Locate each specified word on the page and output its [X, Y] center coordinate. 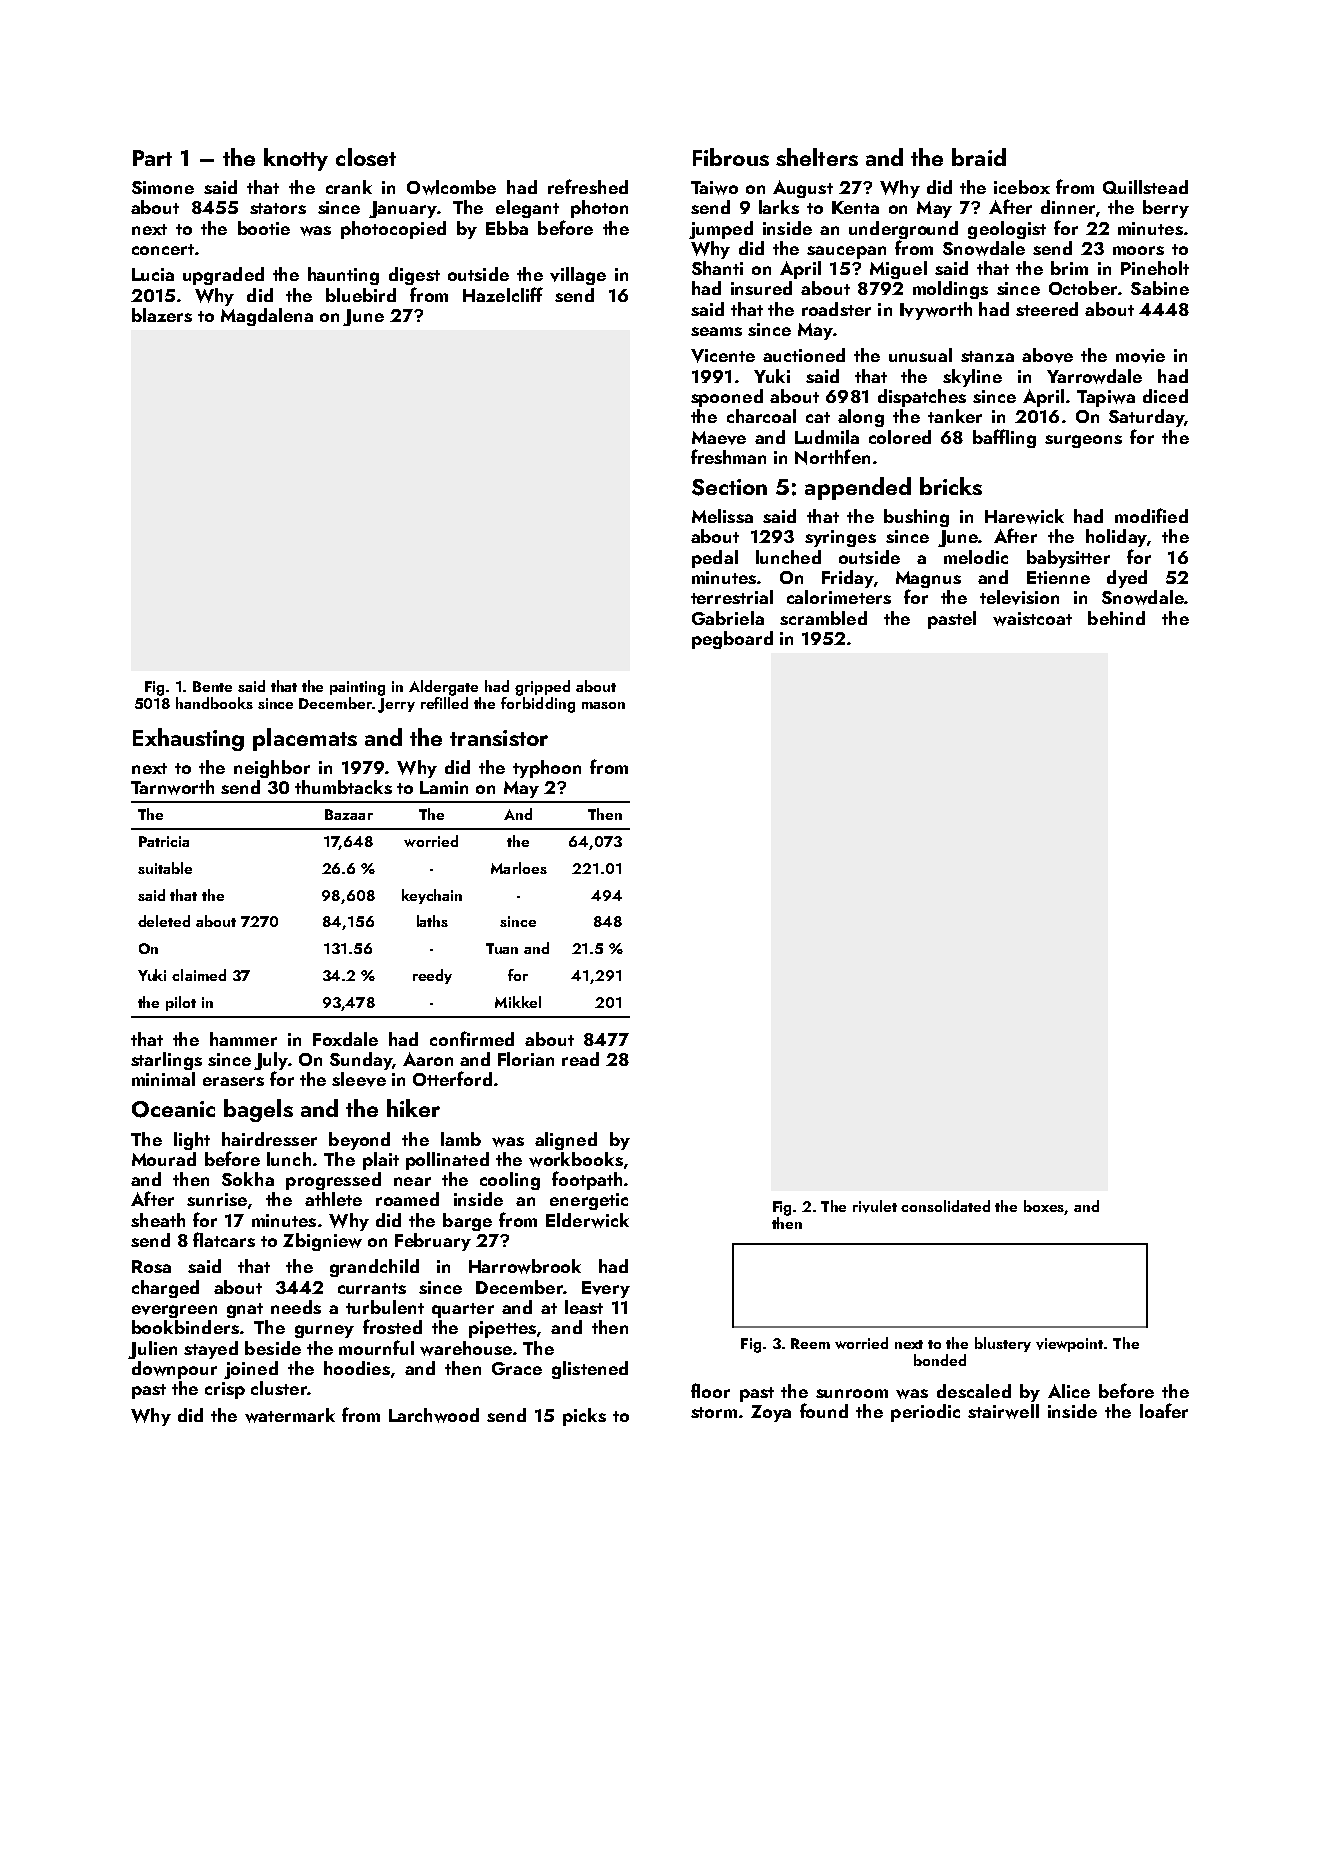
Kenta [855, 207]
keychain [432, 896]
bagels [258, 1110]
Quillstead [1145, 187]
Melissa [722, 516]
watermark [290, 1415]
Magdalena [267, 317]
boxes [1044, 1207]
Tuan [502, 948]
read [580, 1059]
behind [1116, 618]
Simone [163, 187]
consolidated [945, 1206]
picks [584, 1417]
